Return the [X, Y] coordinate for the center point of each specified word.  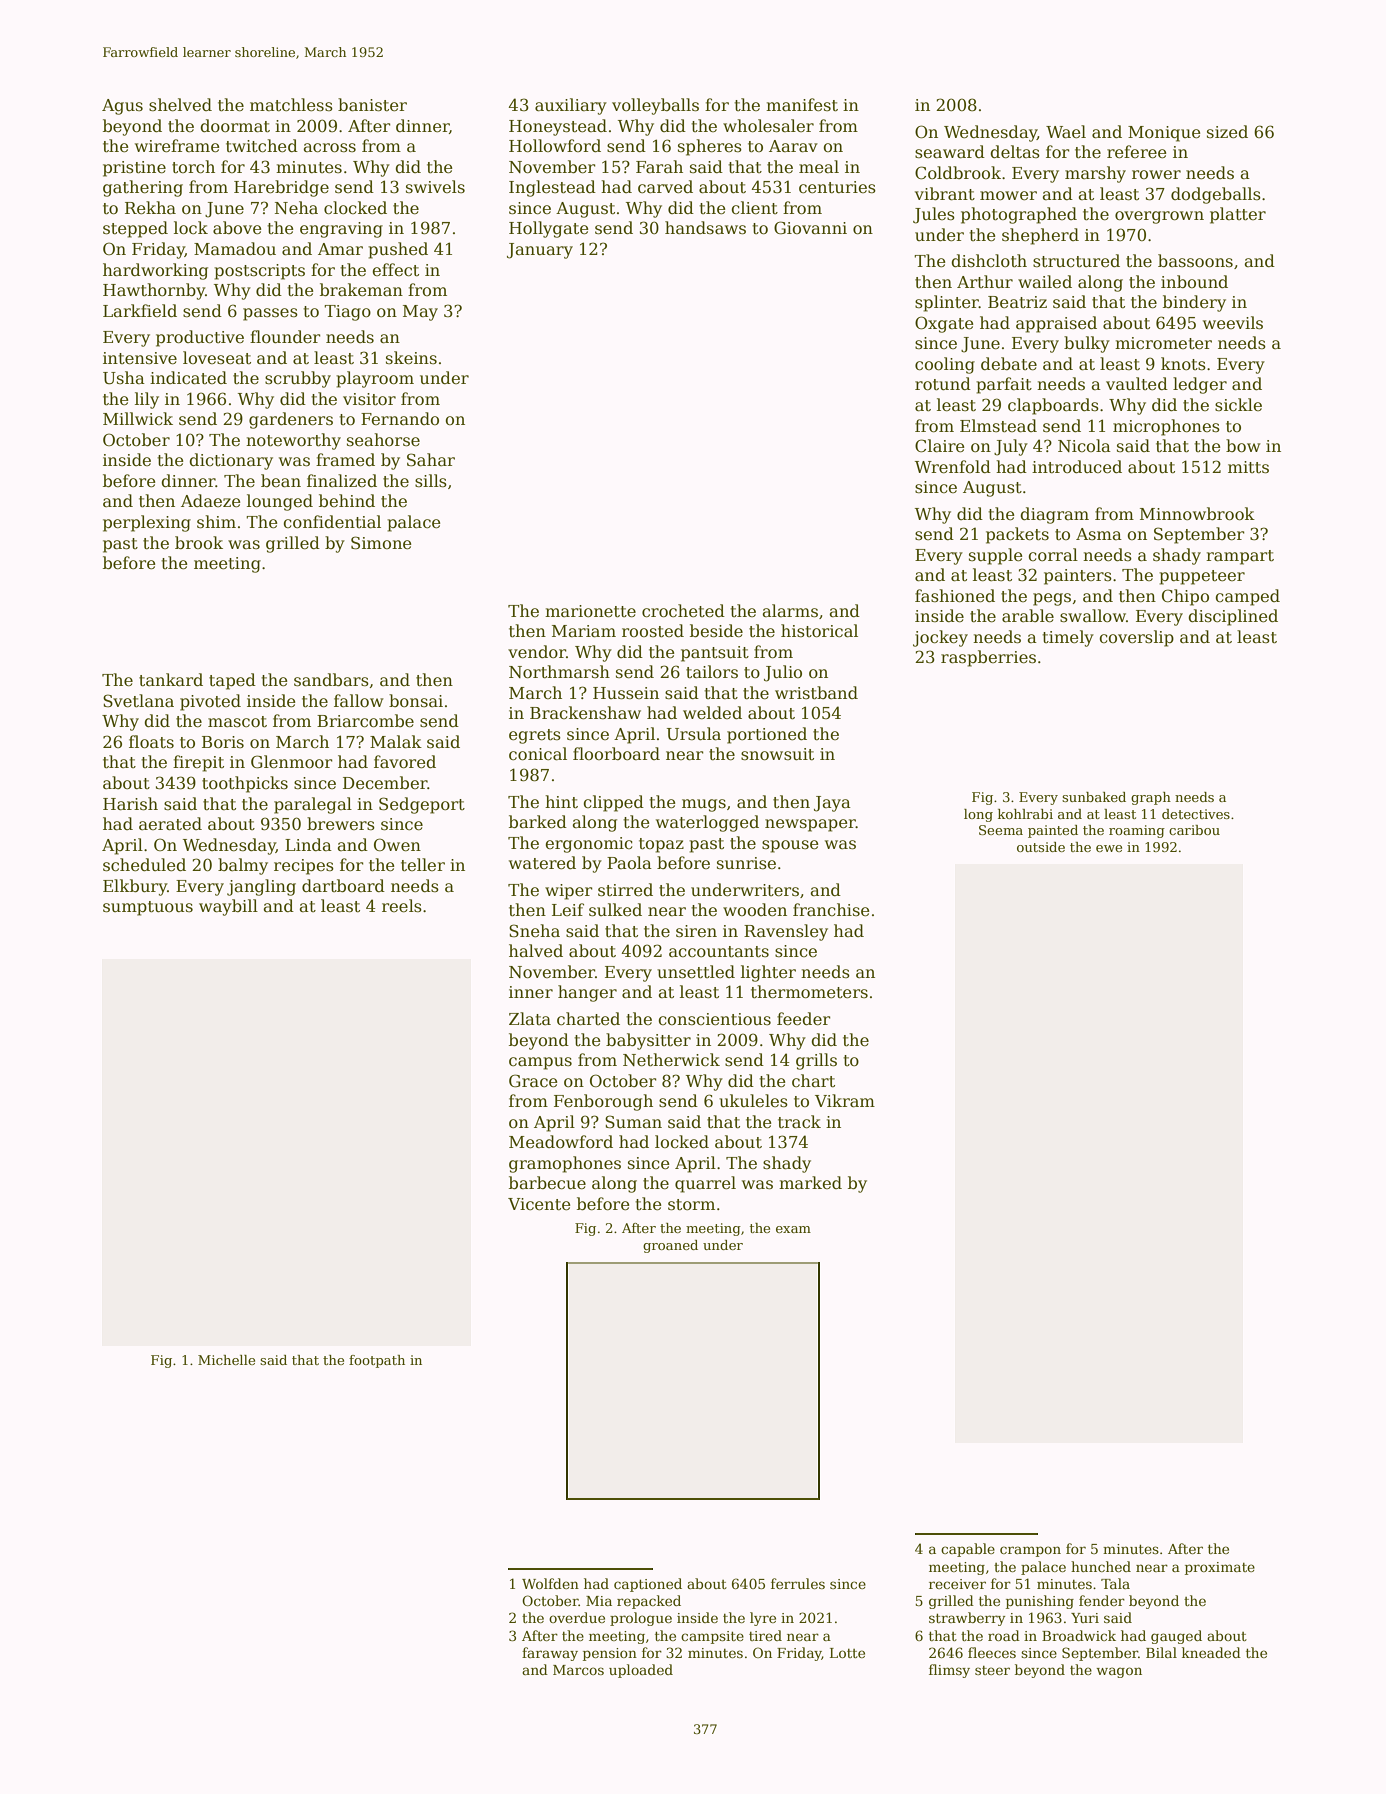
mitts [1248, 467]
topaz [661, 845]
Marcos [578, 1670]
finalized [342, 480]
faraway [550, 1654]
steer [992, 1670]
